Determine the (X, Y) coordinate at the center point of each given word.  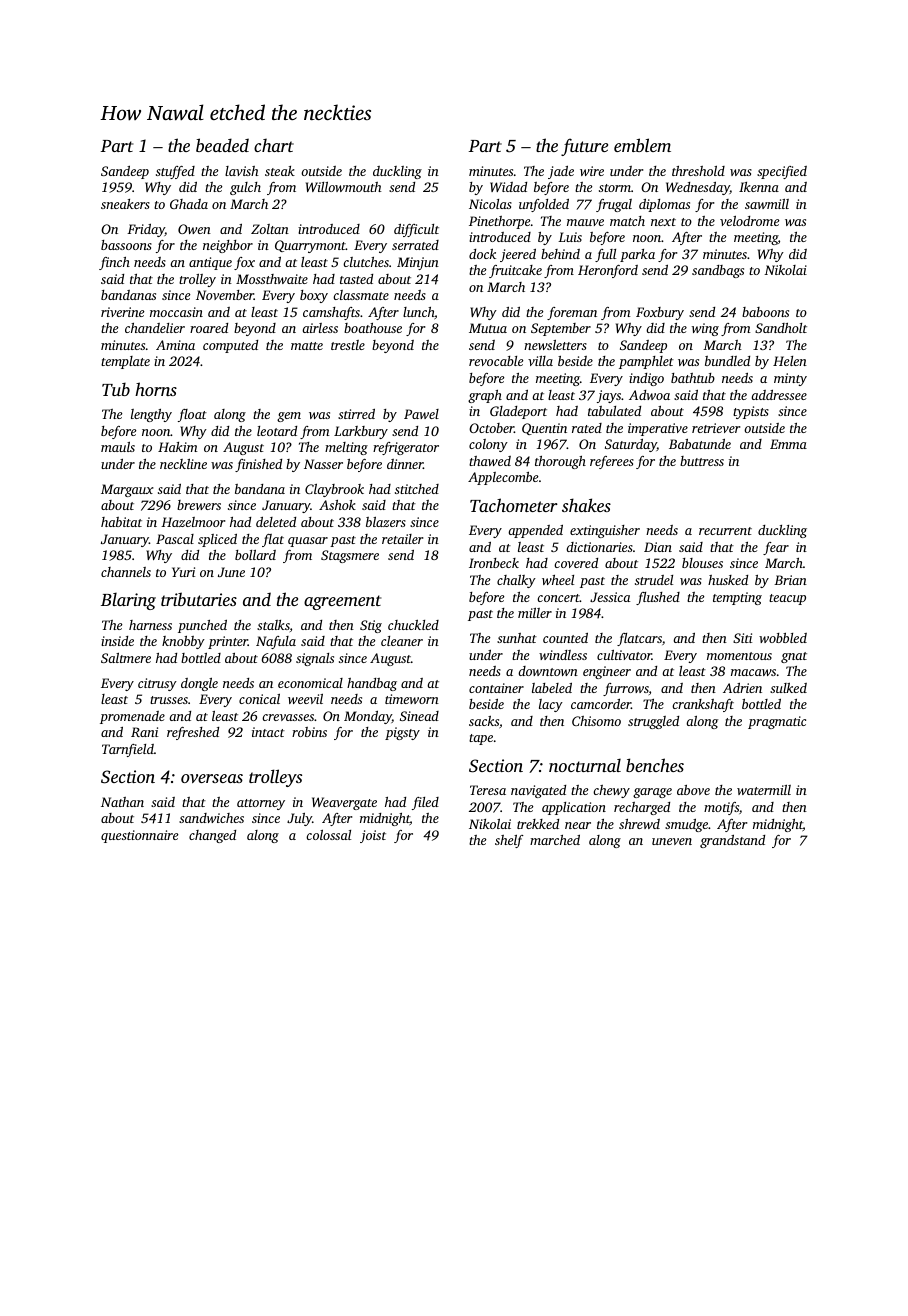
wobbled (783, 638)
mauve (585, 222)
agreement (342, 602)
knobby (183, 642)
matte (307, 346)
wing (705, 329)
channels (126, 572)
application (574, 808)
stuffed (175, 172)
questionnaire (139, 836)
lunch (419, 313)
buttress (702, 461)
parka (637, 255)
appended (535, 531)
